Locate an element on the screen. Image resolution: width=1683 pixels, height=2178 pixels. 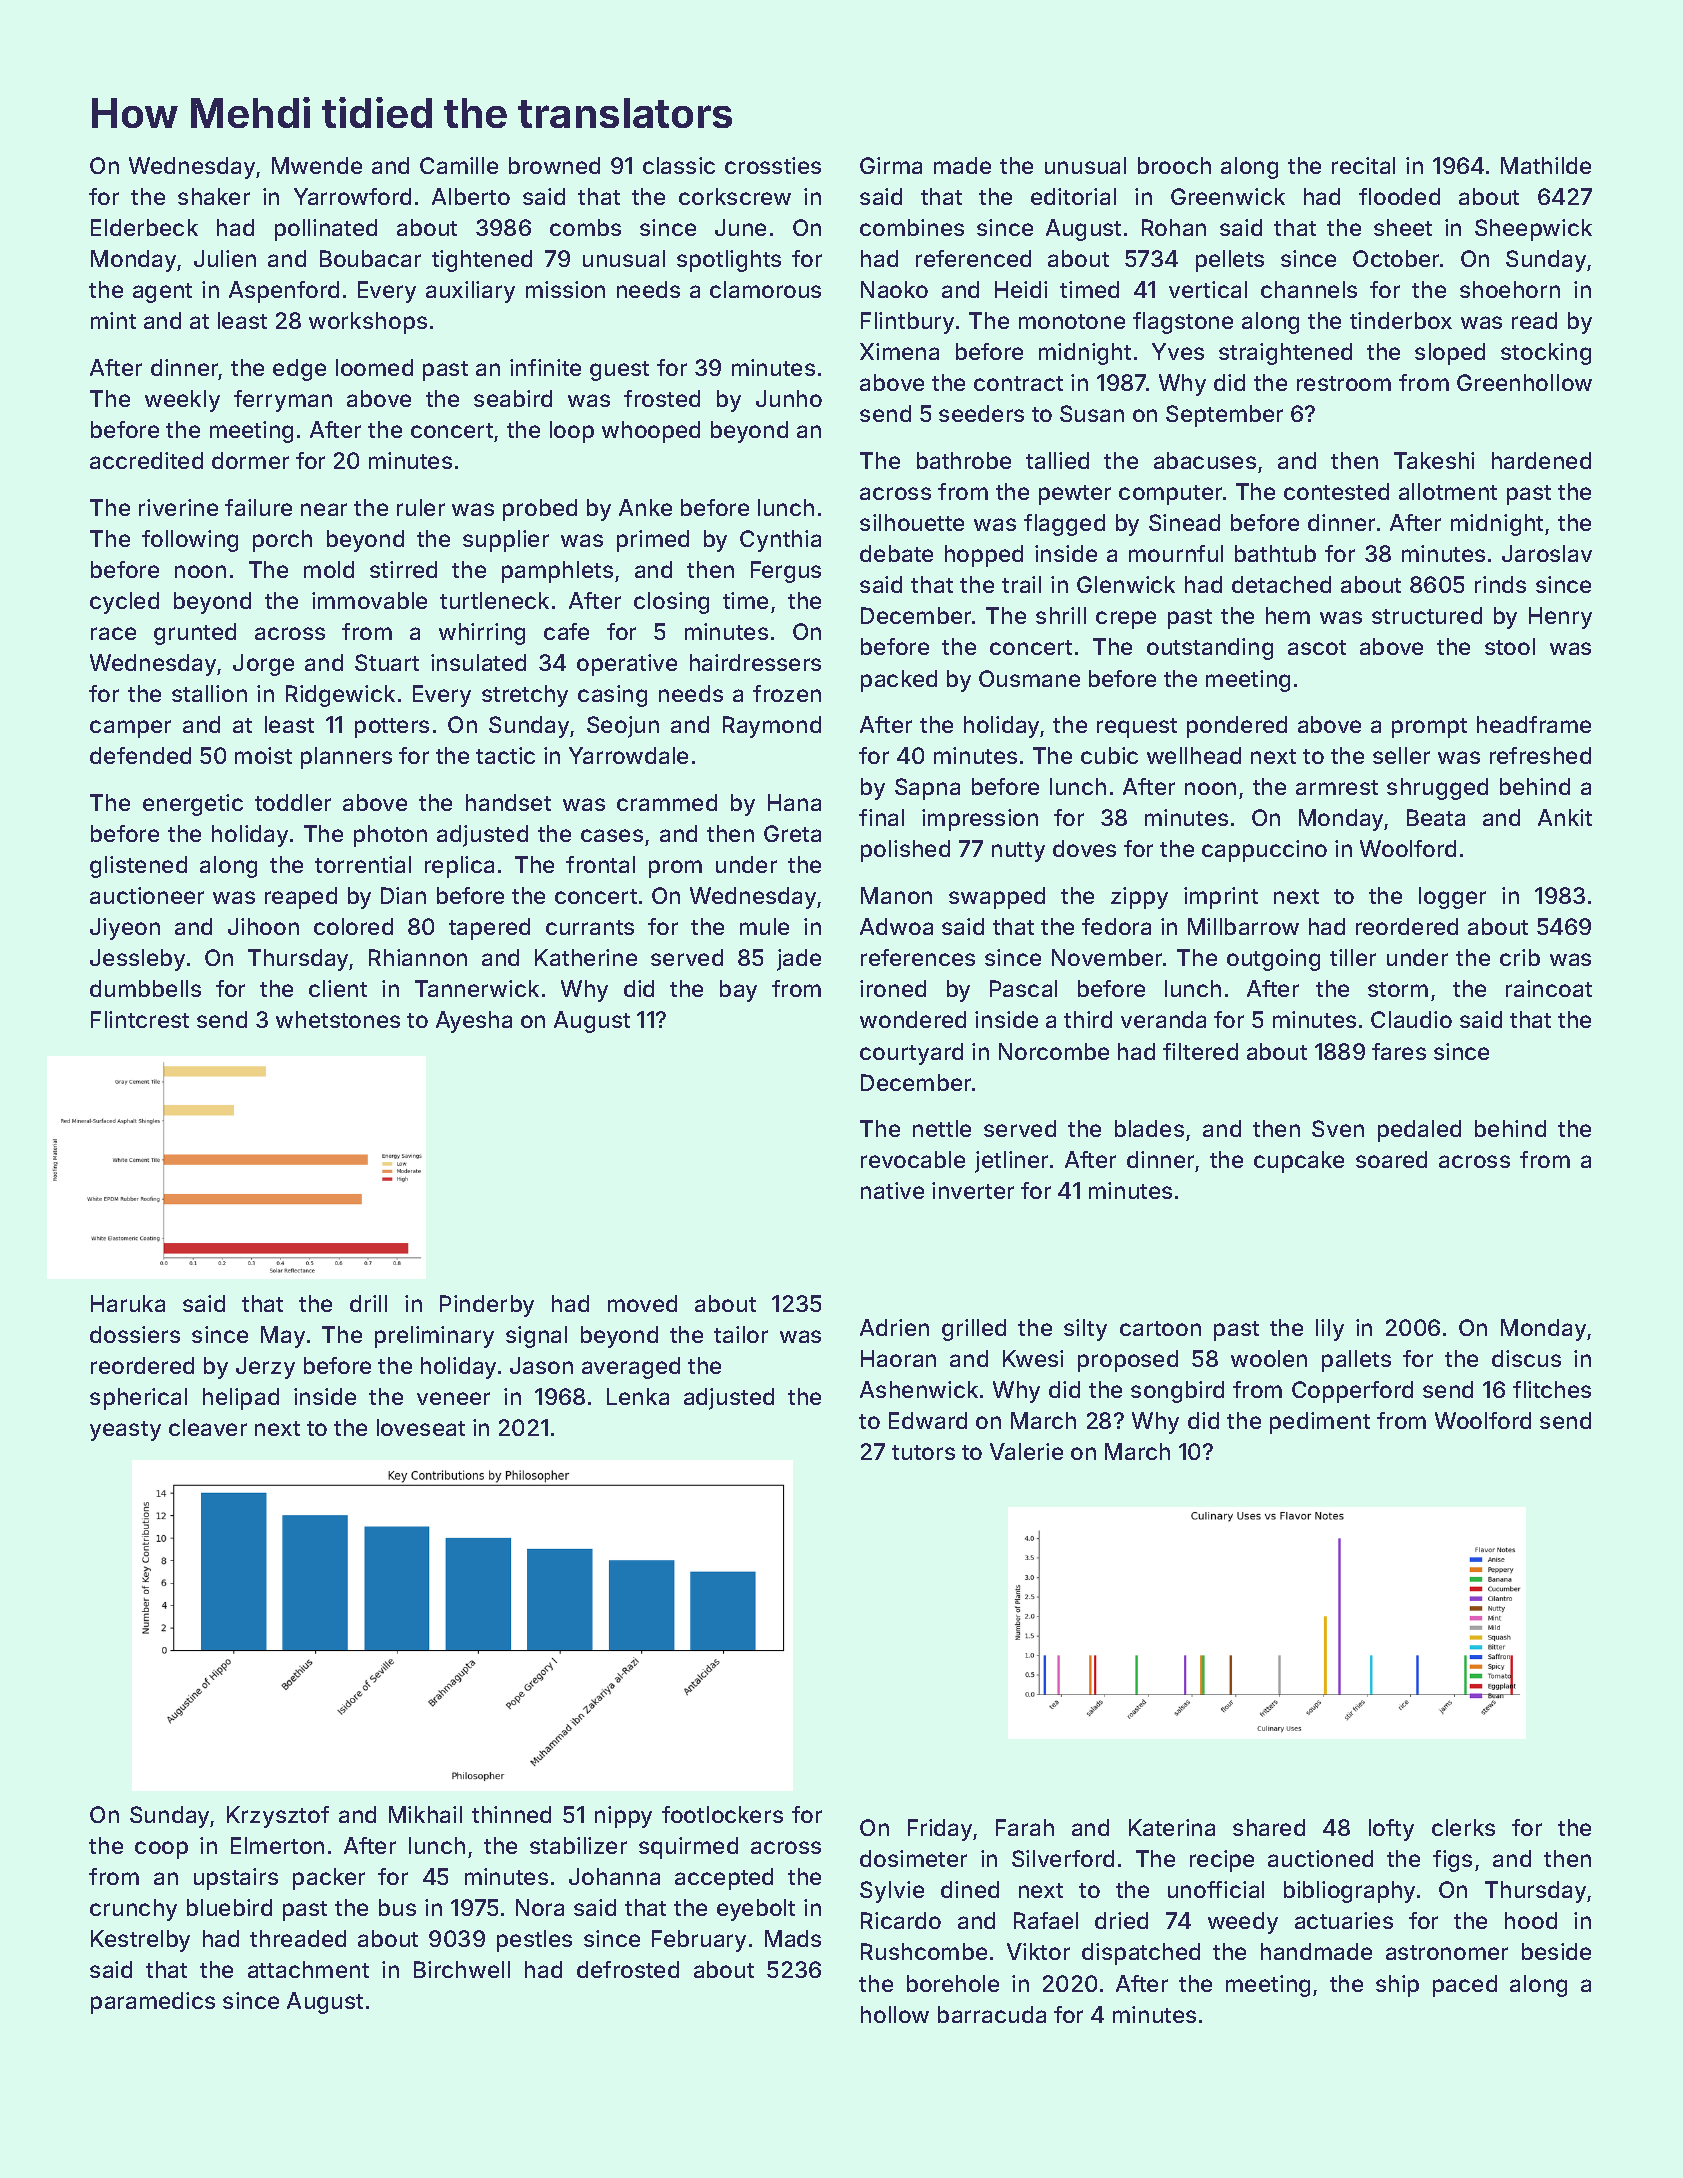
veneer is located at coordinates (453, 1398).
